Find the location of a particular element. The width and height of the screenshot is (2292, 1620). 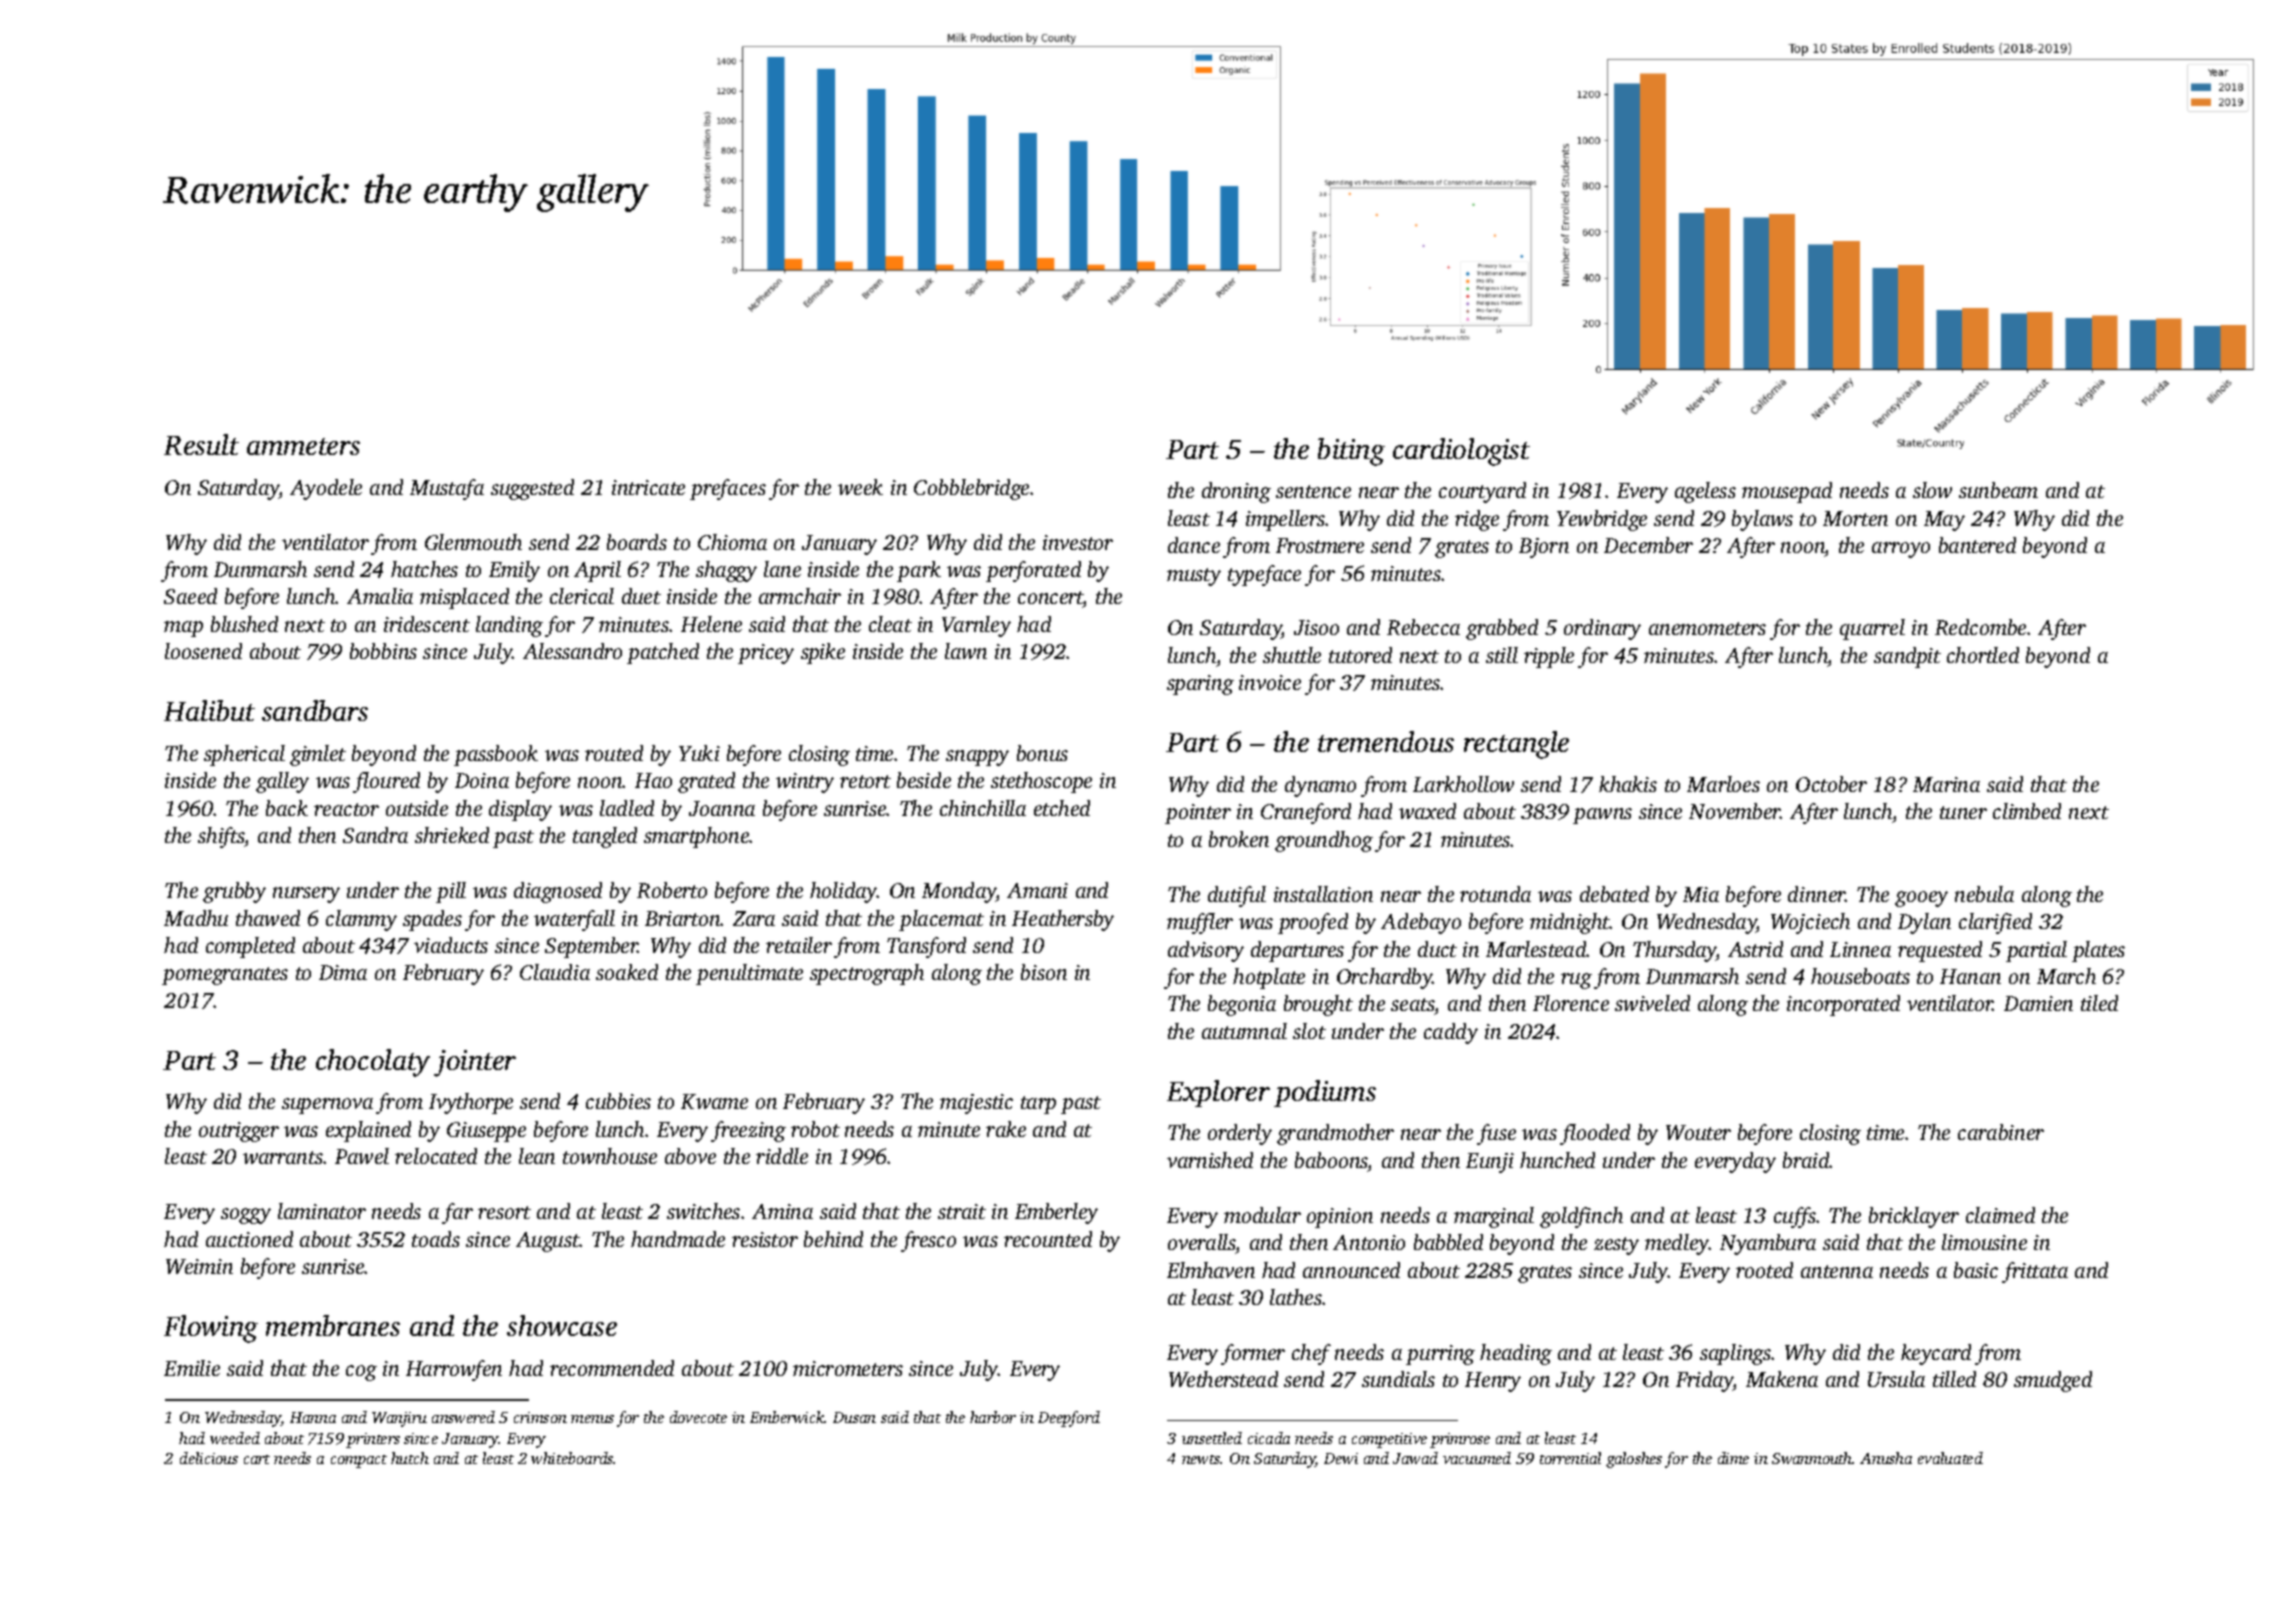

stethoscope is located at coordinates (1041, 782).
